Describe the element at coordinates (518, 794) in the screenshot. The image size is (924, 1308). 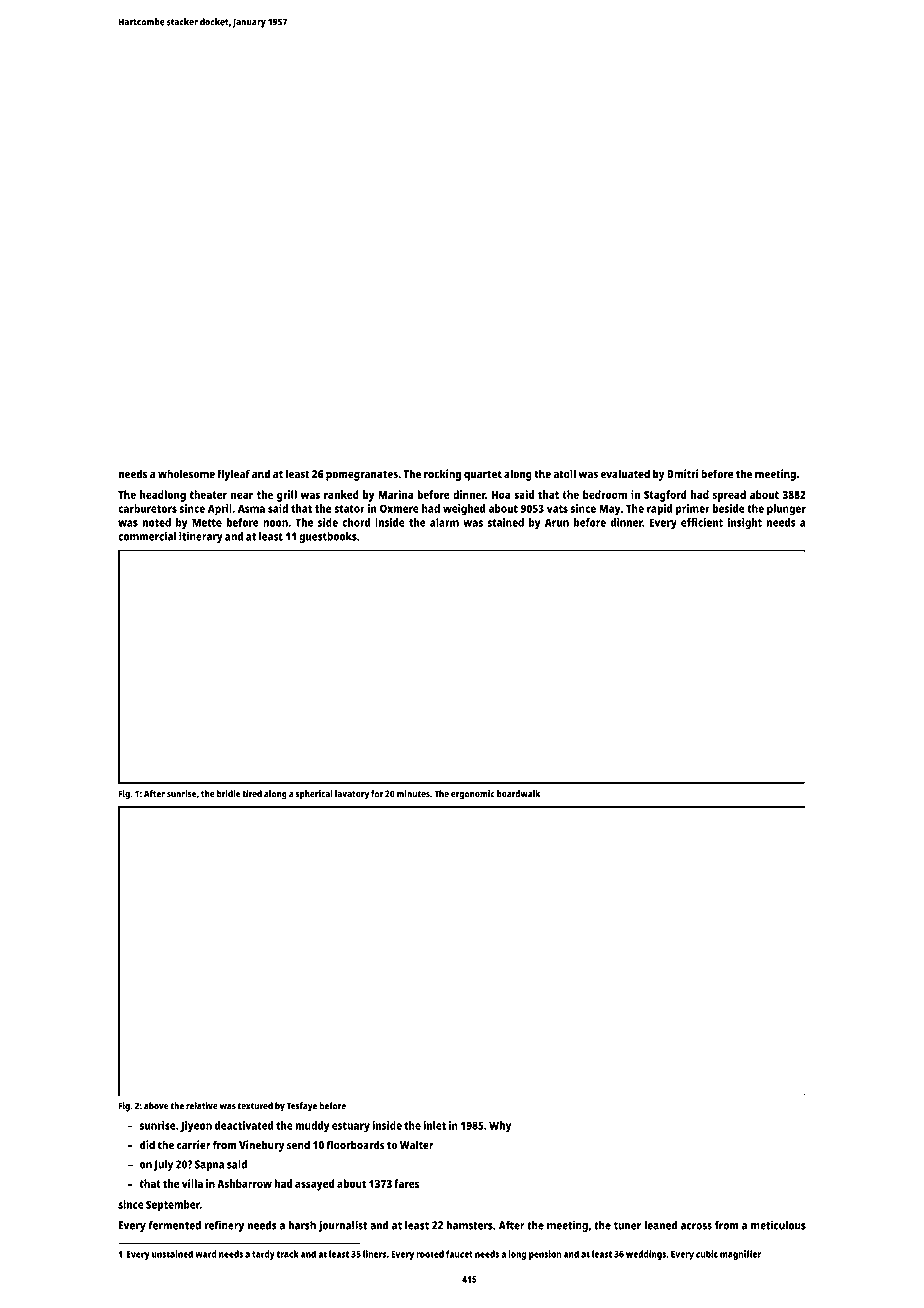
I see `boardwalk` at that location.
